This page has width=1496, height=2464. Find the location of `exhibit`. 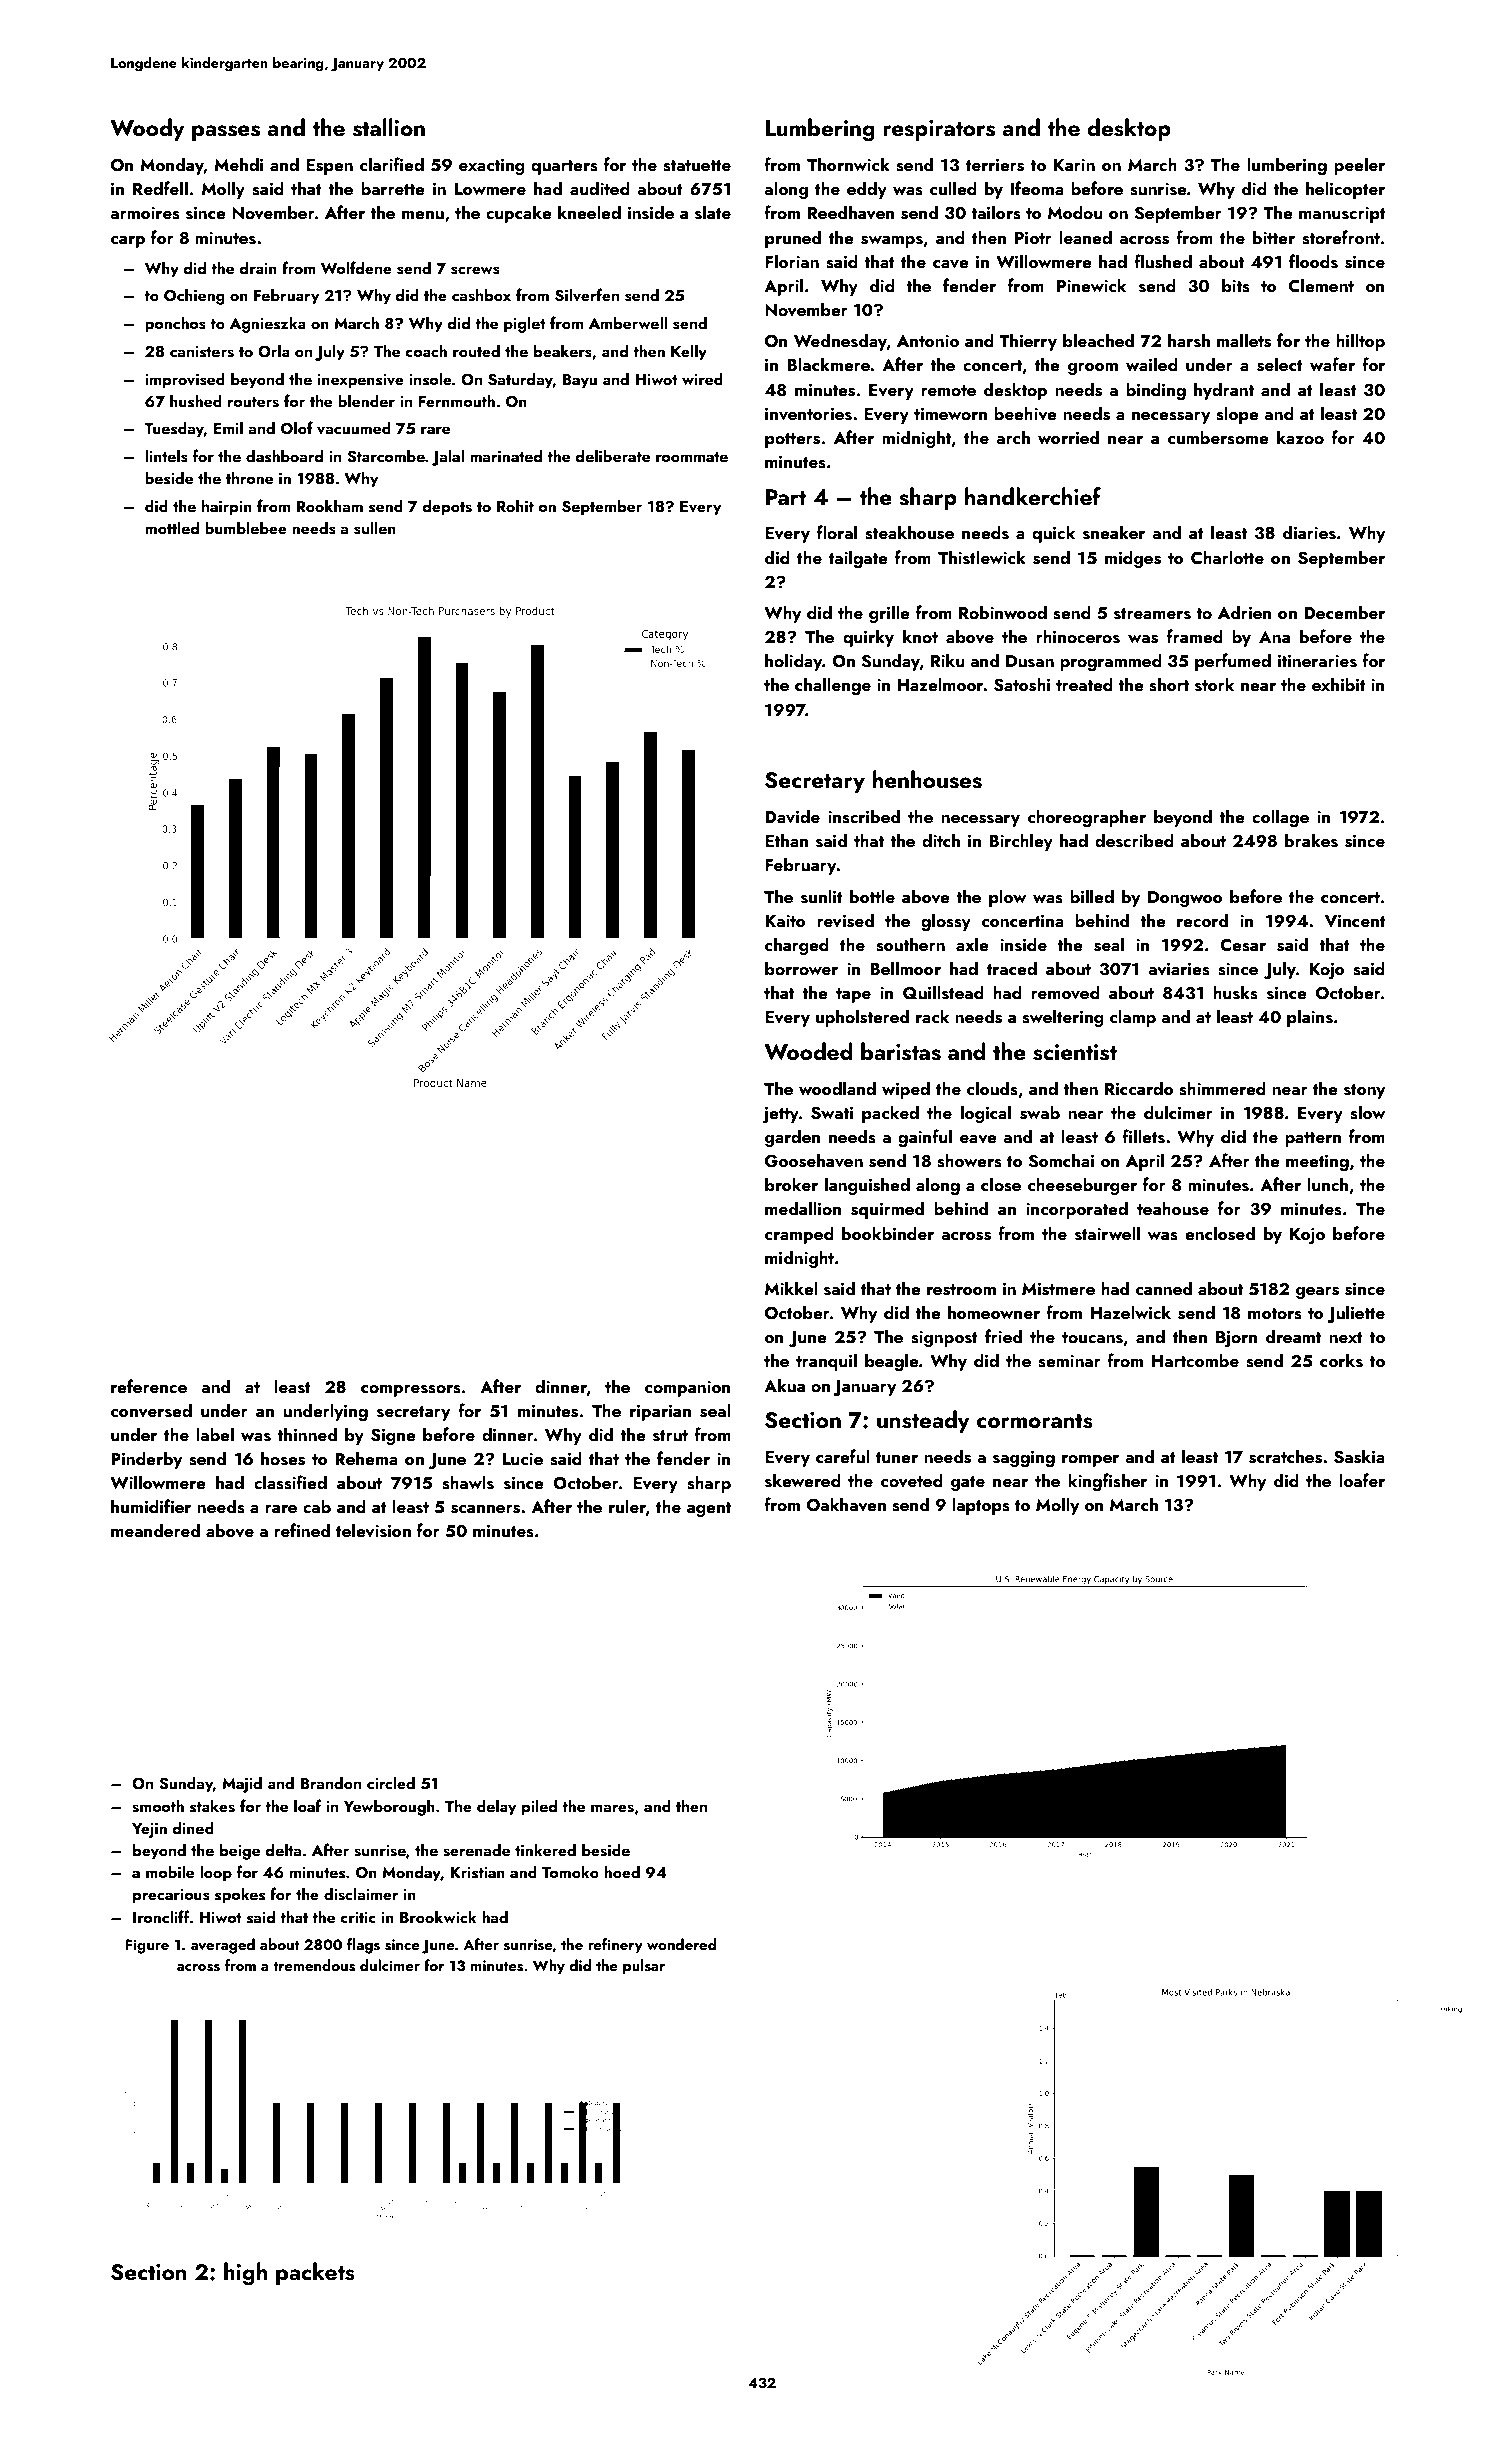

exhibit is located at coordinates (1339, 684).
